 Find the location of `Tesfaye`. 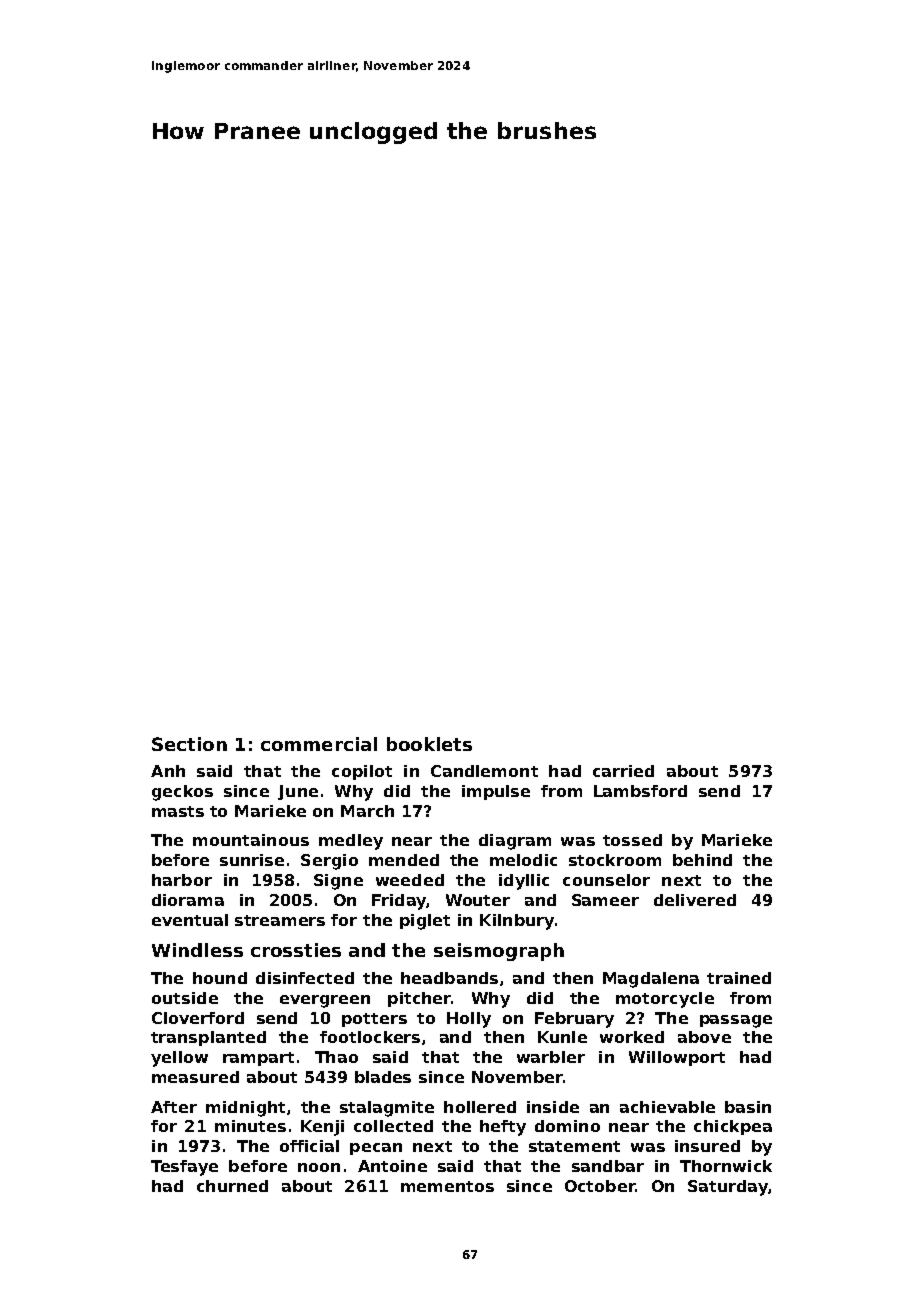

Tesfaye is located at coordinates (184, 1168).
